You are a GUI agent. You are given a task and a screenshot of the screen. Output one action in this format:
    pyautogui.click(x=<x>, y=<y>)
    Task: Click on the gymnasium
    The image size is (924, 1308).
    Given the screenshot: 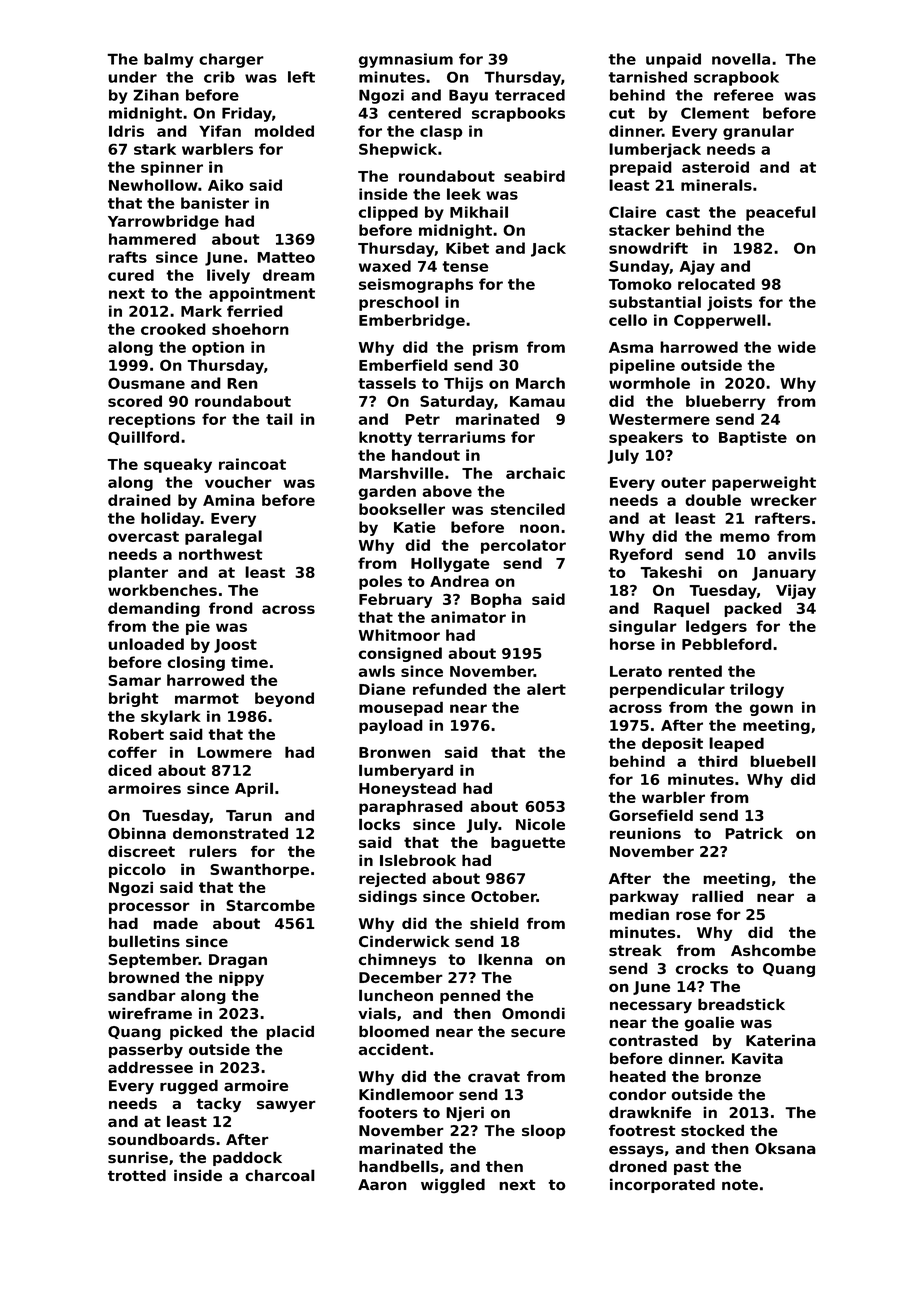 What is the action you would take?
    pyautogui.click(x=406, y=60)
